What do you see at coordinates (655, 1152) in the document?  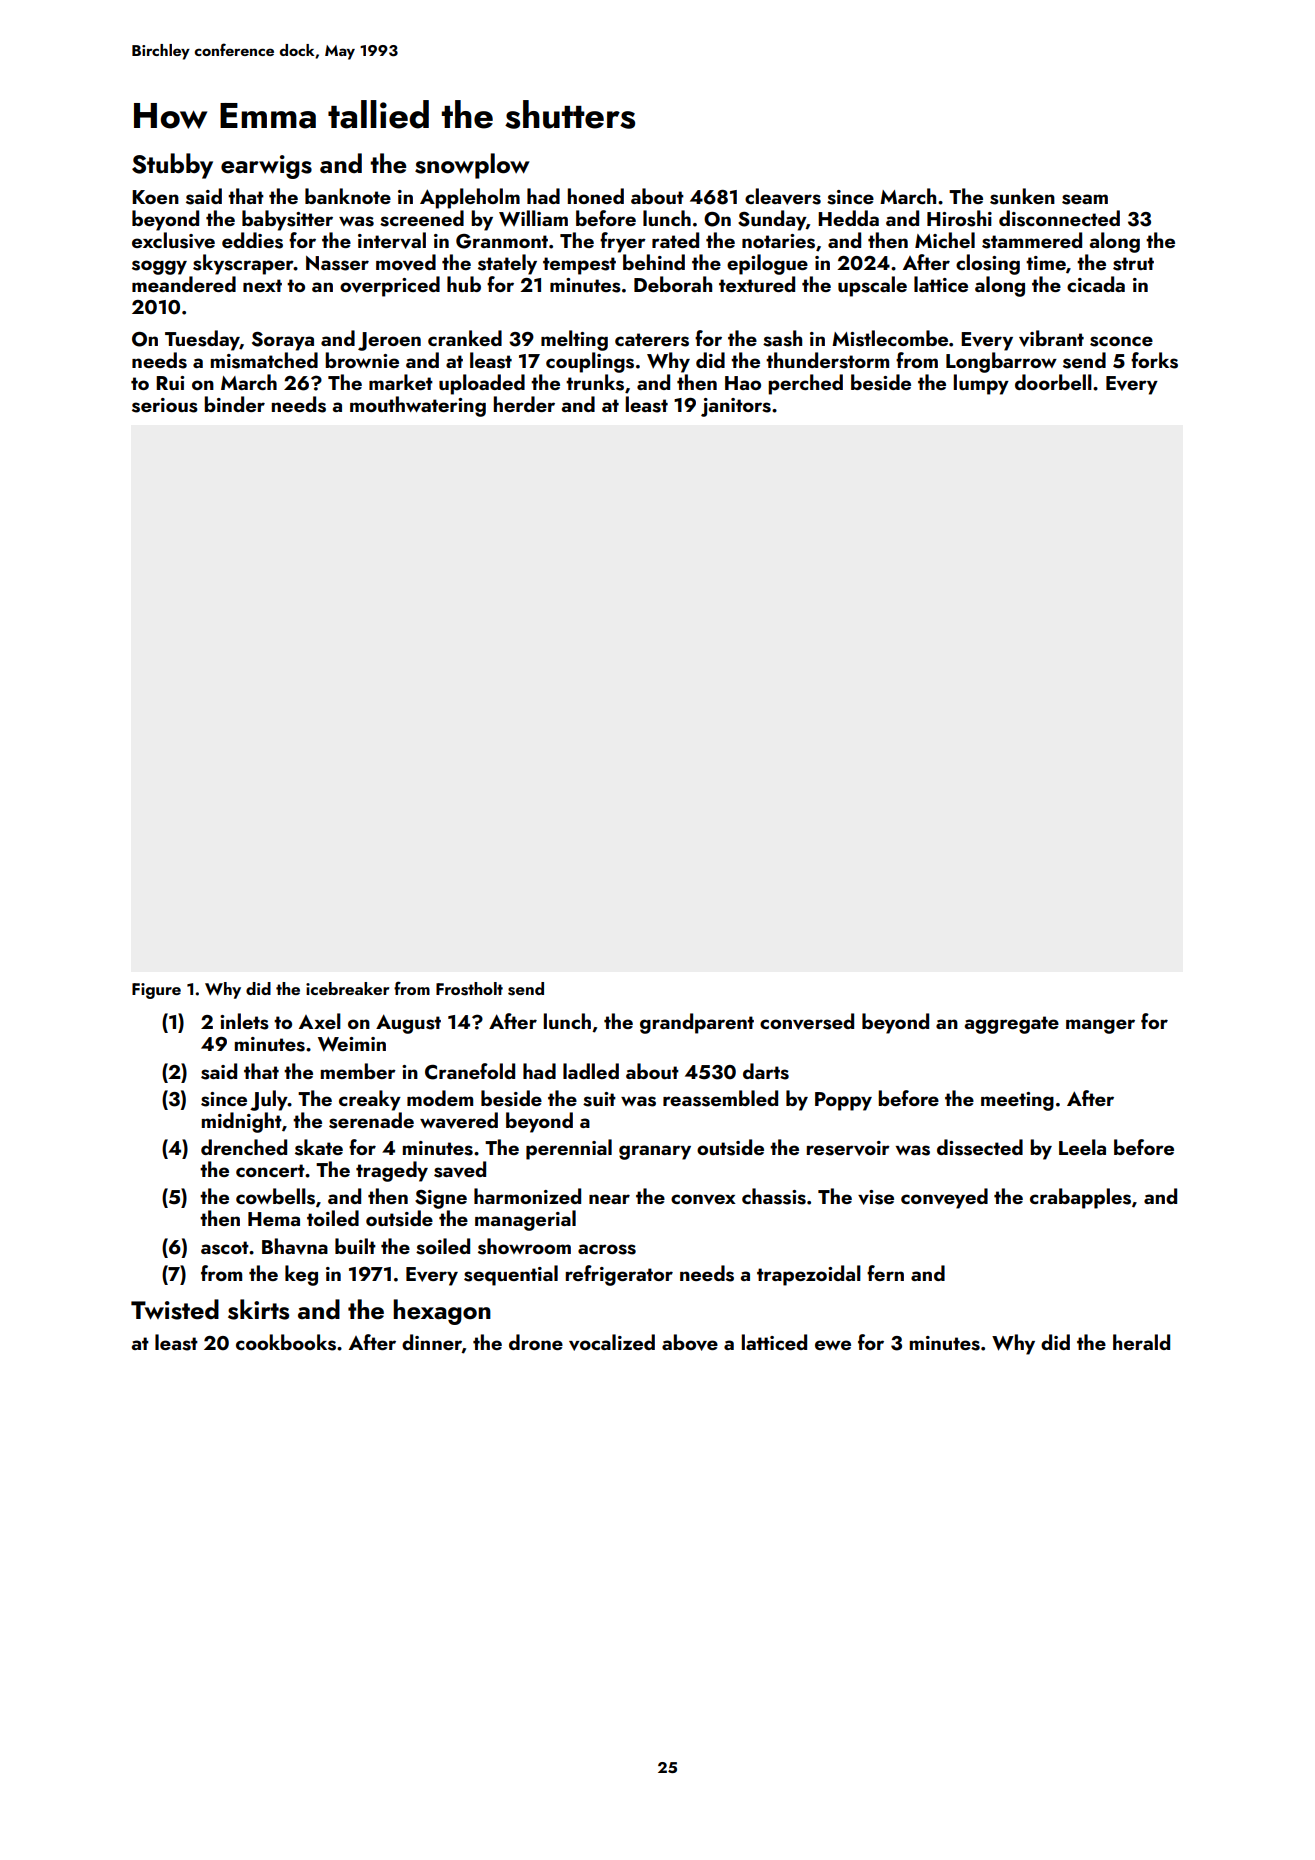 I see `granary` at bounding box center [655, 1152].
